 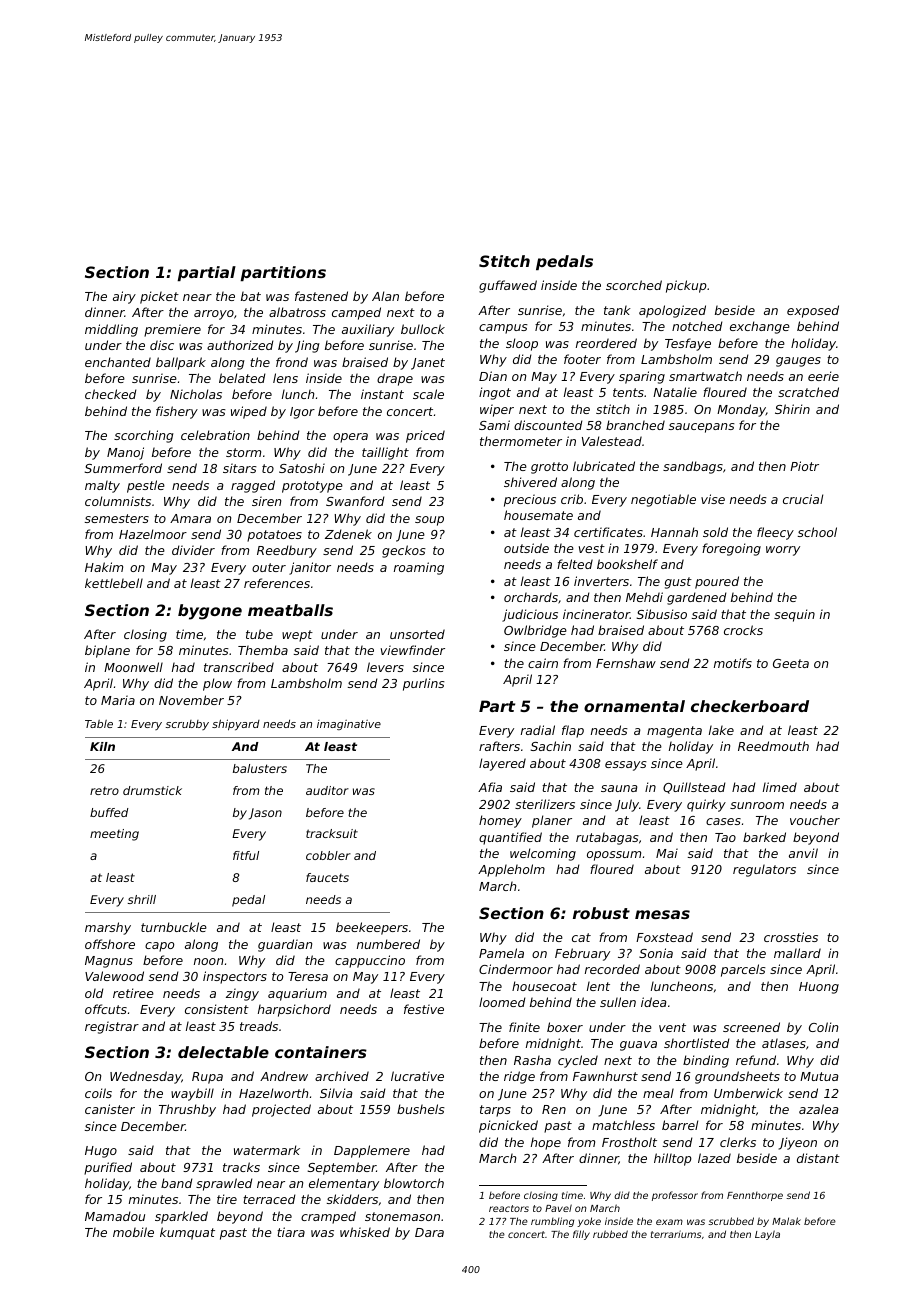 What do you see at coordinates (159, 297) in the screenshot?
I see `picket` at bounding box center [159, 297].
